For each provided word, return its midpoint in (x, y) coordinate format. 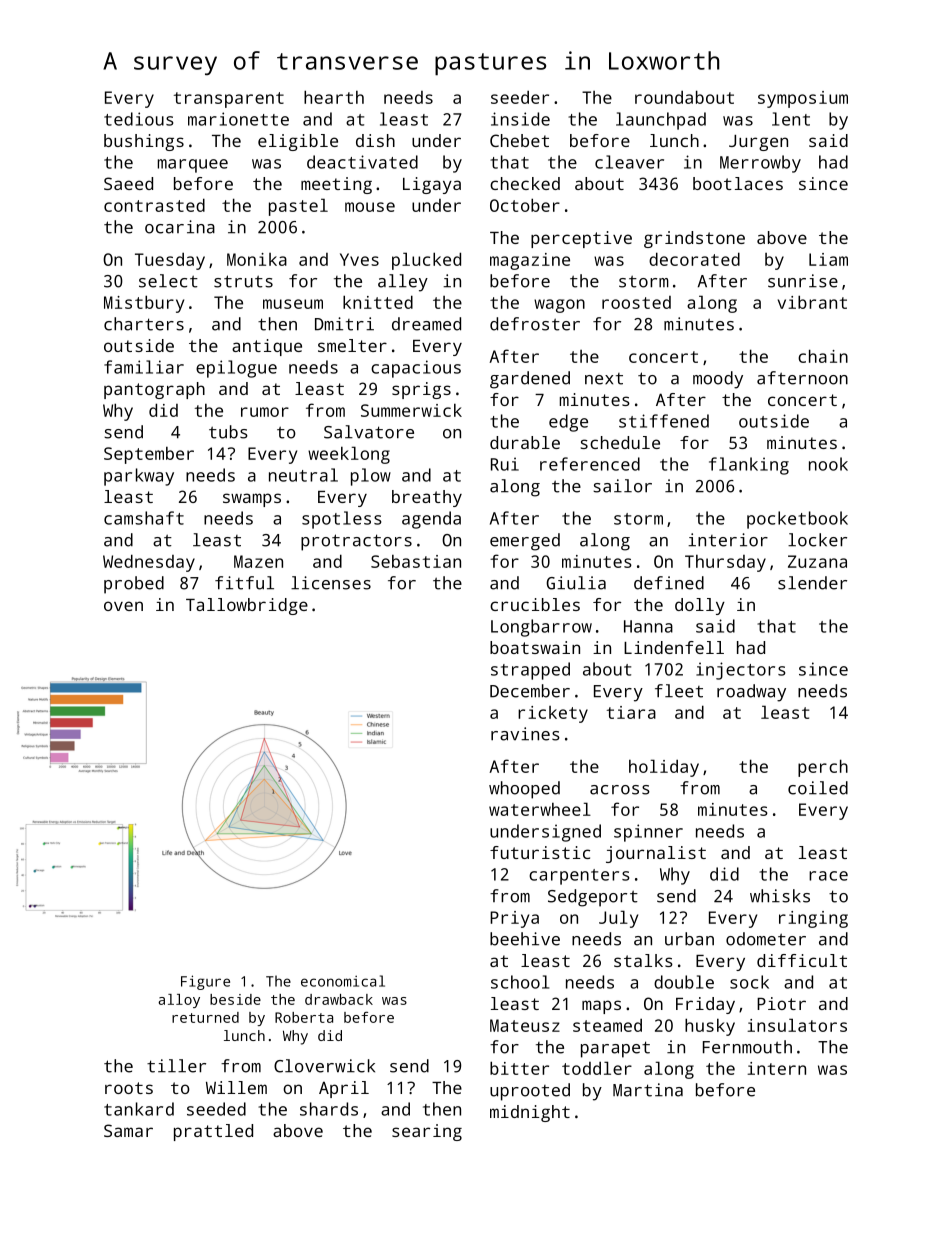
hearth (334, 97)
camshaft (144, 518)
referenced (590, 464)
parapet (615, 1049)
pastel (298, 207)
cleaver (629, 162)
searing (427, 1132)
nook (828, 464)
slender (812, 583)
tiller (176, 1066)
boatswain (535, 647)
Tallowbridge (247, 606)
